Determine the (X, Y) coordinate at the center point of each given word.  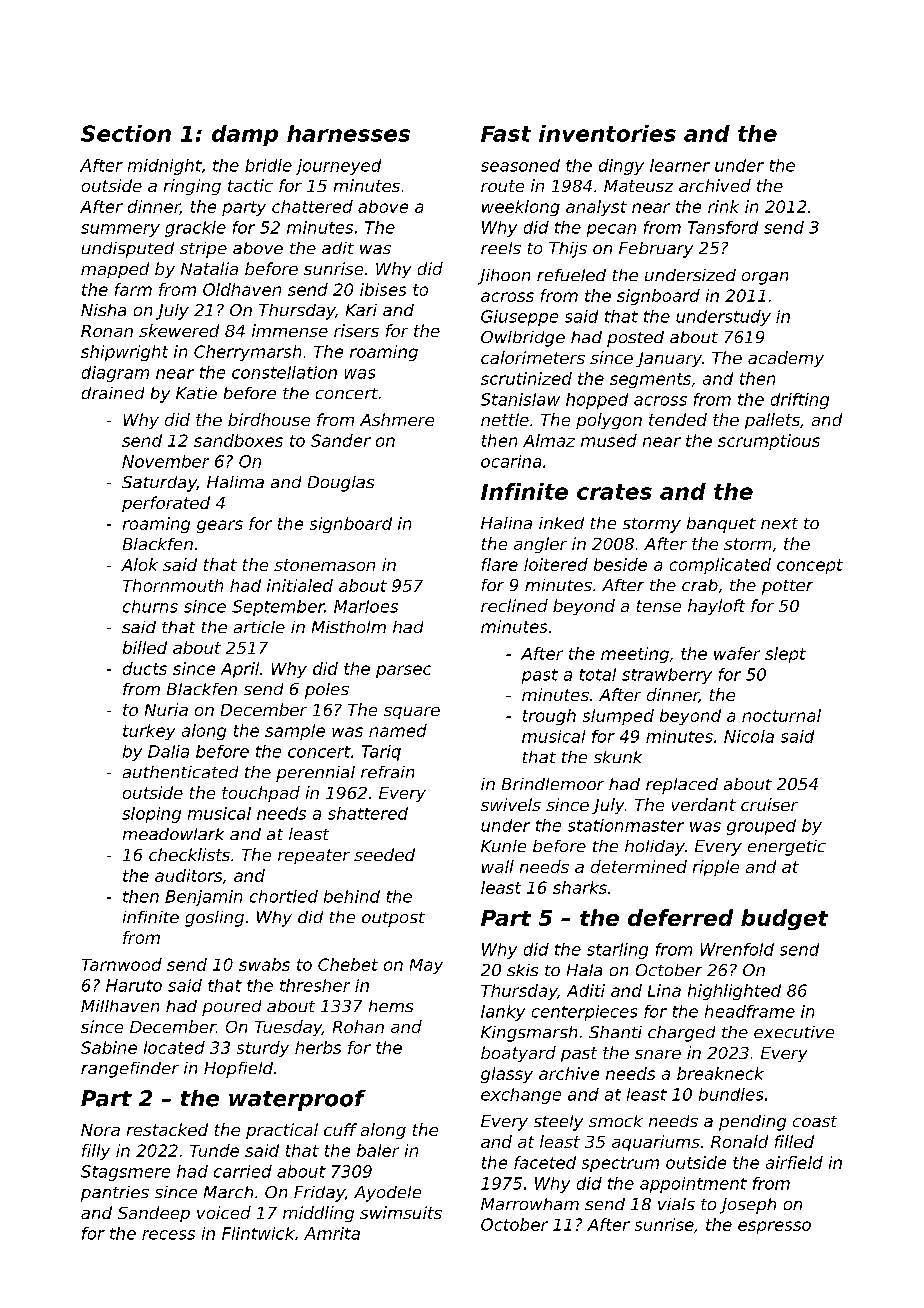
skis (522, 970)
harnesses (348, 133)
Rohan (358, 1026)
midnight (165, 167)
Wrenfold (737, 949)
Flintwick (258, 1233)
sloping (151, 815)
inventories (607, 133)
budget (784, 919)
